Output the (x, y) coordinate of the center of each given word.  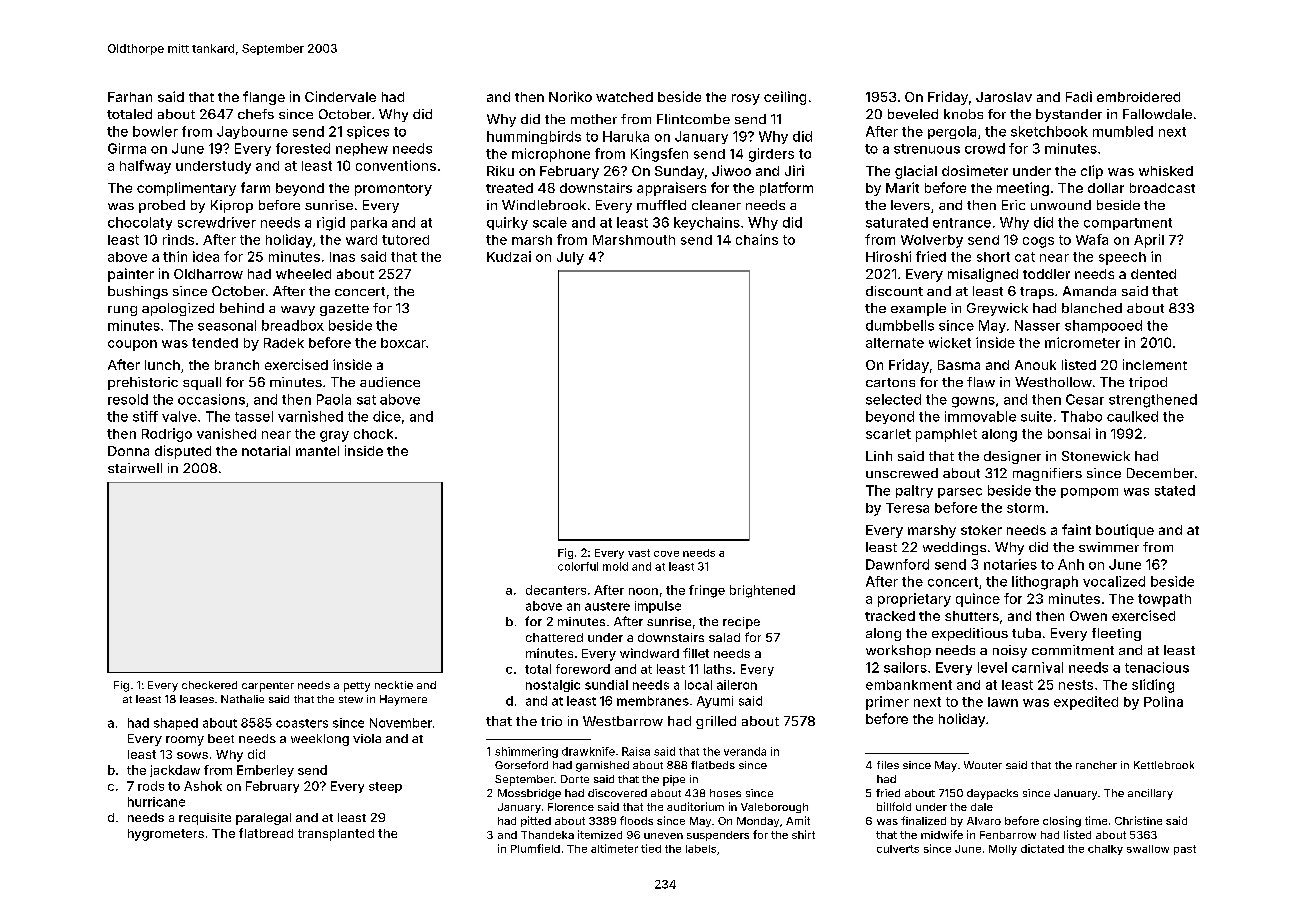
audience (390, 382)
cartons (890, 382)
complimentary (186, 189)
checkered (209, 685)
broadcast (1162, 188)
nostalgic (553, 686)
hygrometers (166, 835)
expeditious (970, 634)
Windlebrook (544, 205)
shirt (803, 834)
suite (1036, 416)
